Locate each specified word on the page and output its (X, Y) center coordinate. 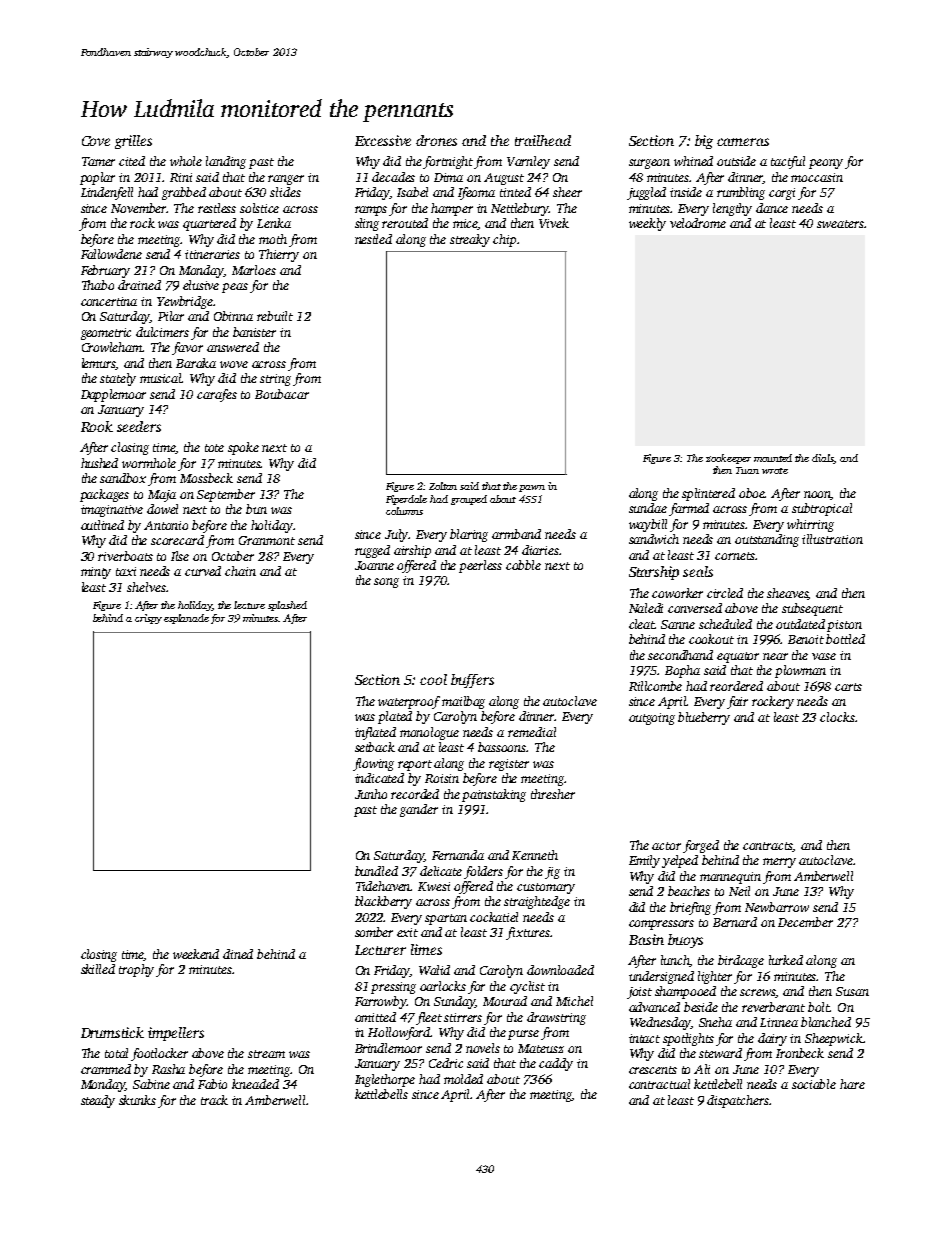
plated (395, 717)
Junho (371, 794)
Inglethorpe (385, 1080)
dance (772, 208)
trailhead (543, 140)
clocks (837, 717)
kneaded (255, 1084)
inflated (375, 733)
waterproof (409, 702)
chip (504, 240)
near (775, 656)
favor (187, 348)
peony (826, 164)
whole (186, 161)
